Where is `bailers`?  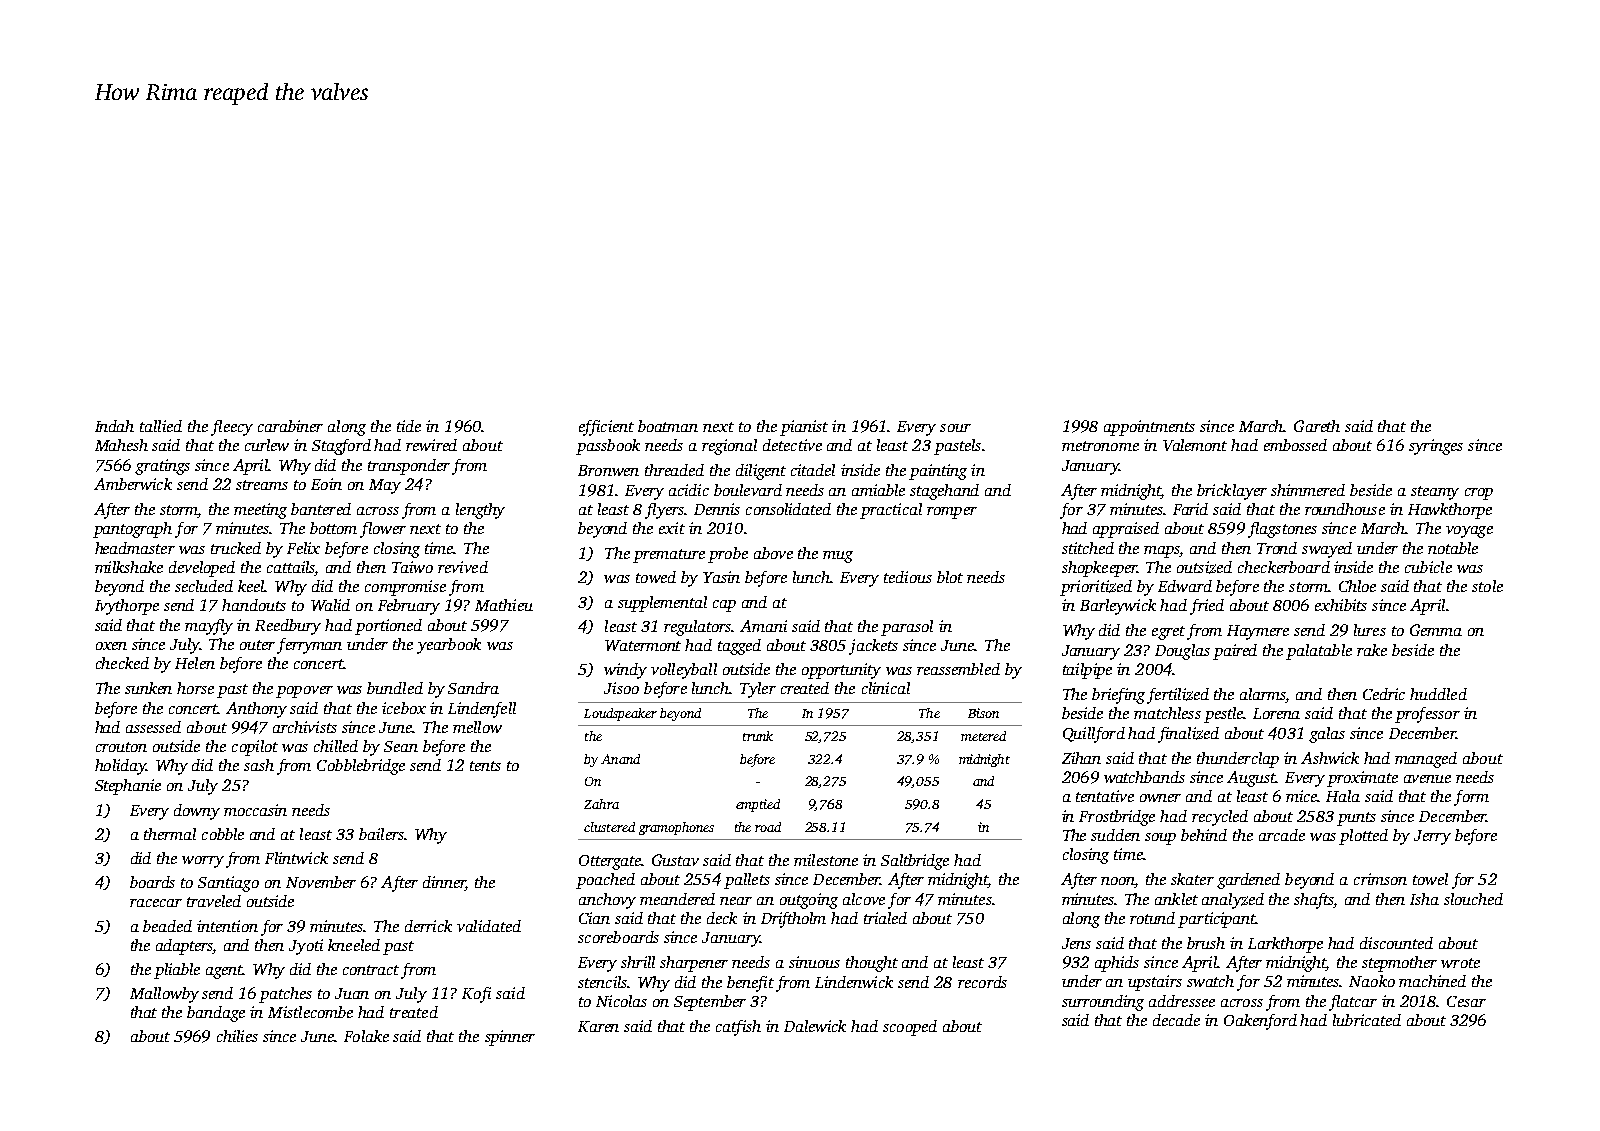
bailers is located at coordinates (381, 834).
